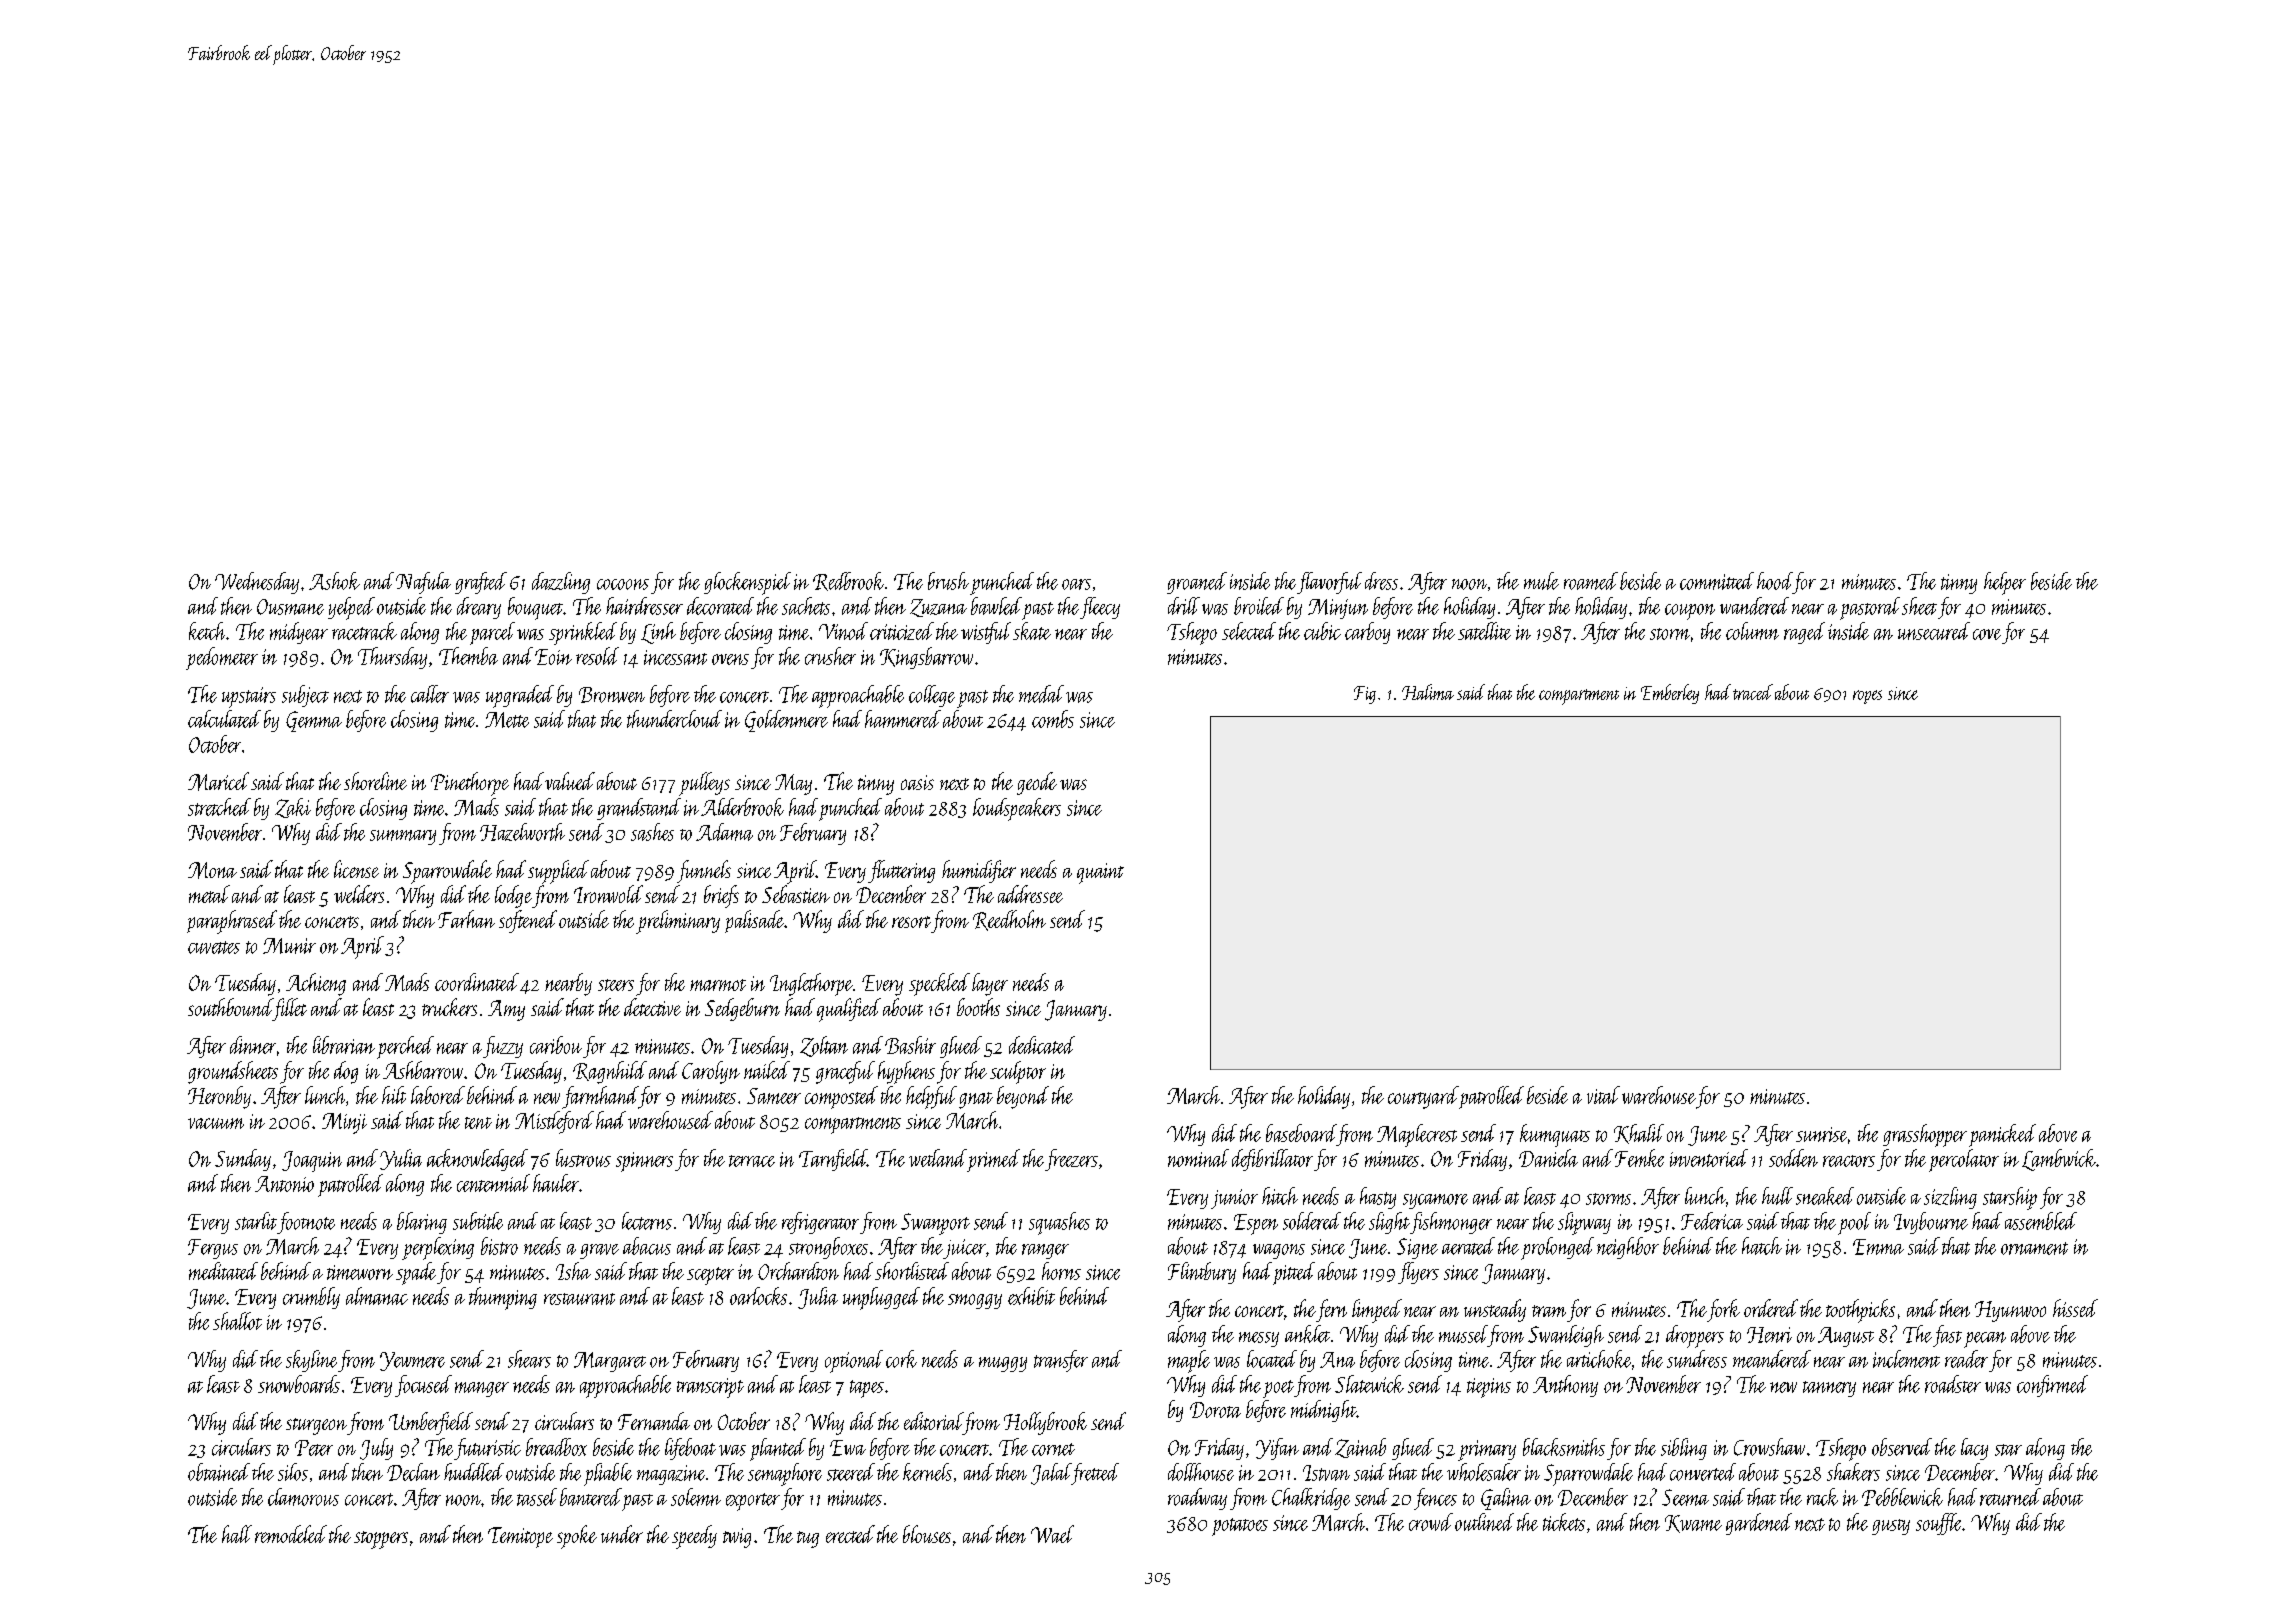 The height and width of the image is (1620, 2292). What do you see at coordinates (1076, 584) in the image?
I see `oars` at bounding box center [1076, 584].
